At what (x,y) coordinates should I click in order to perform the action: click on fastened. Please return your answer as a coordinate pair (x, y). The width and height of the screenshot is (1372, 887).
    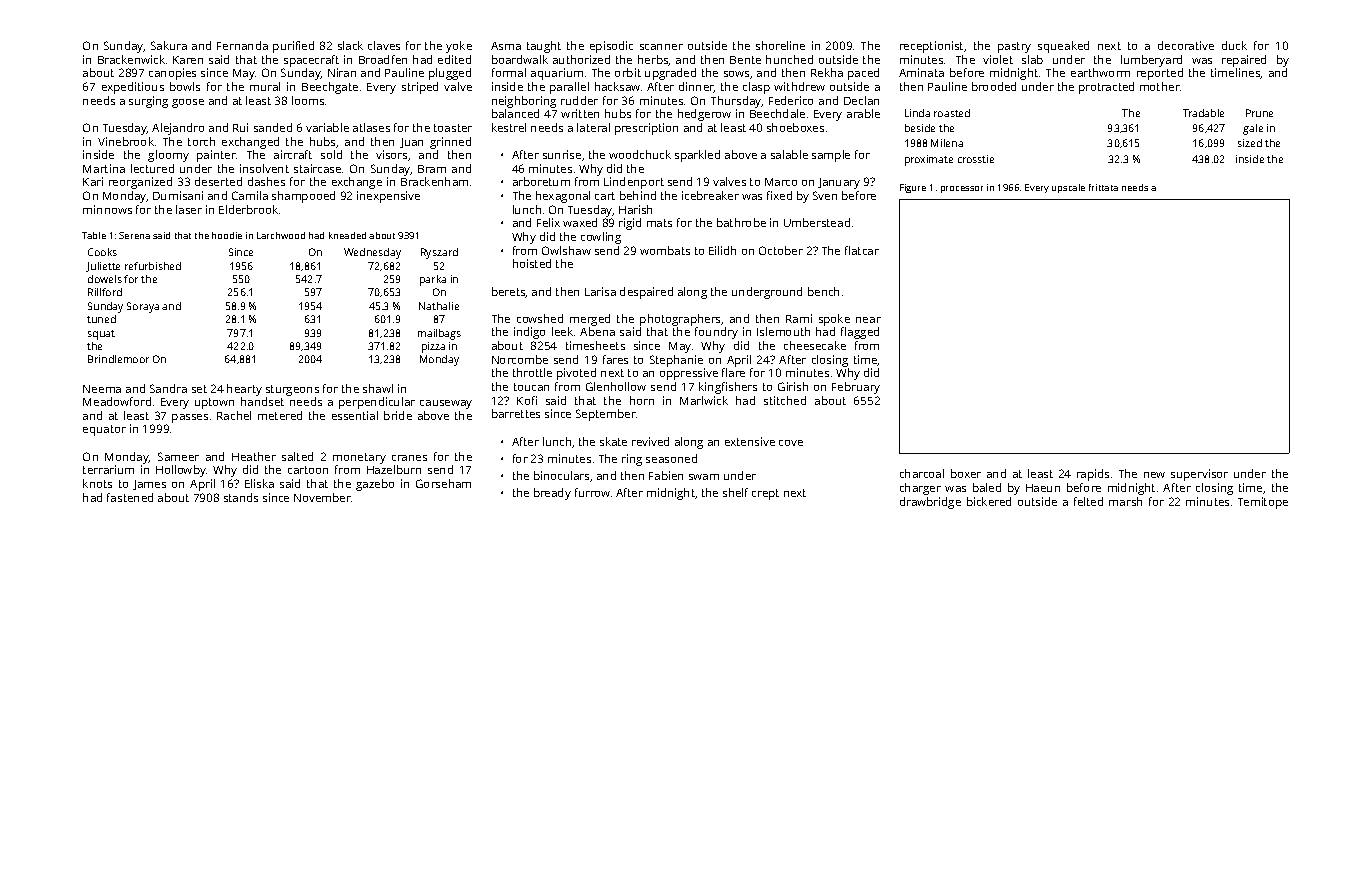
    Looking at the image, I should click on (130, 497).
